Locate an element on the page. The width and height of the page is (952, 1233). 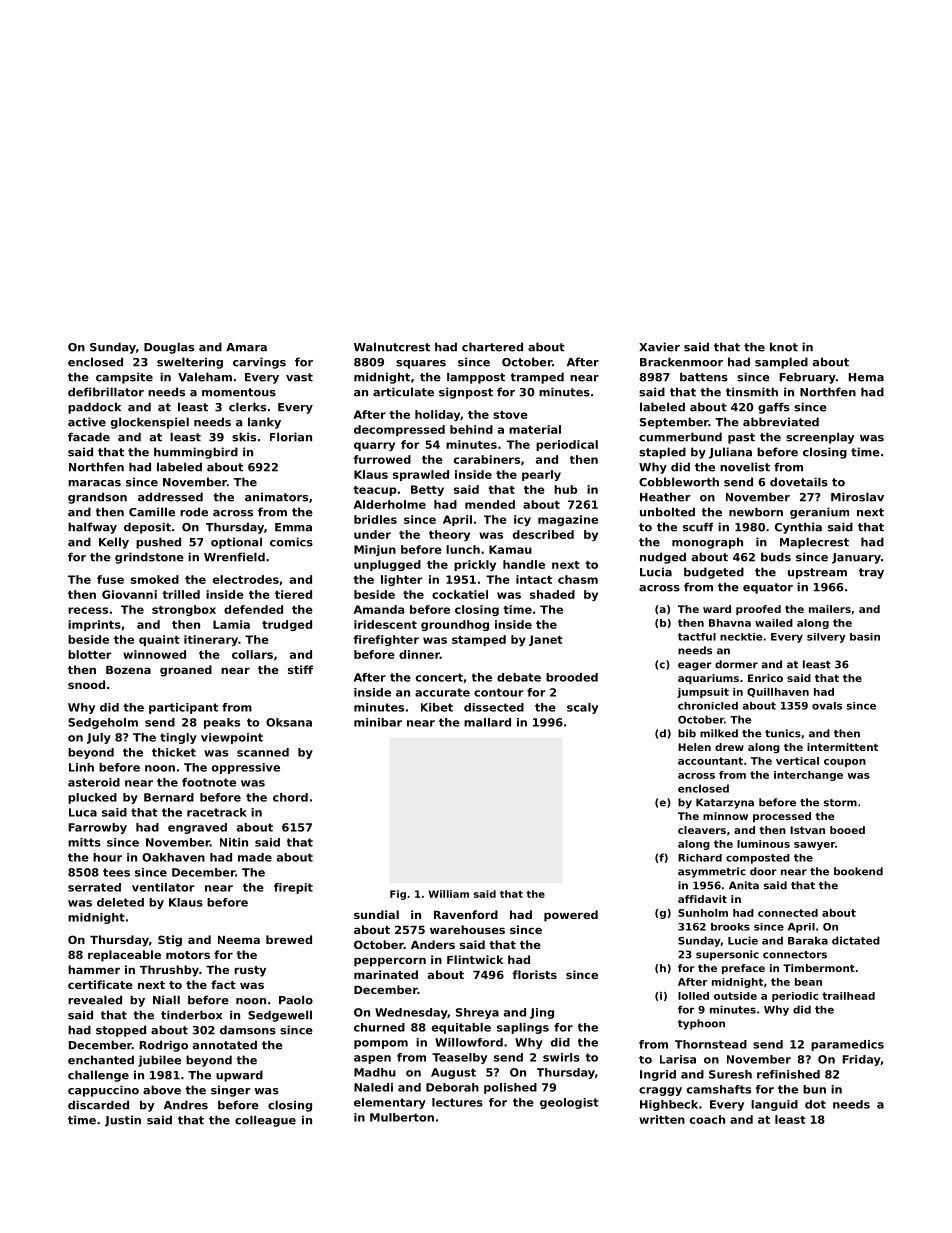
Walnutcrest is located at coordinates (392, 347).
